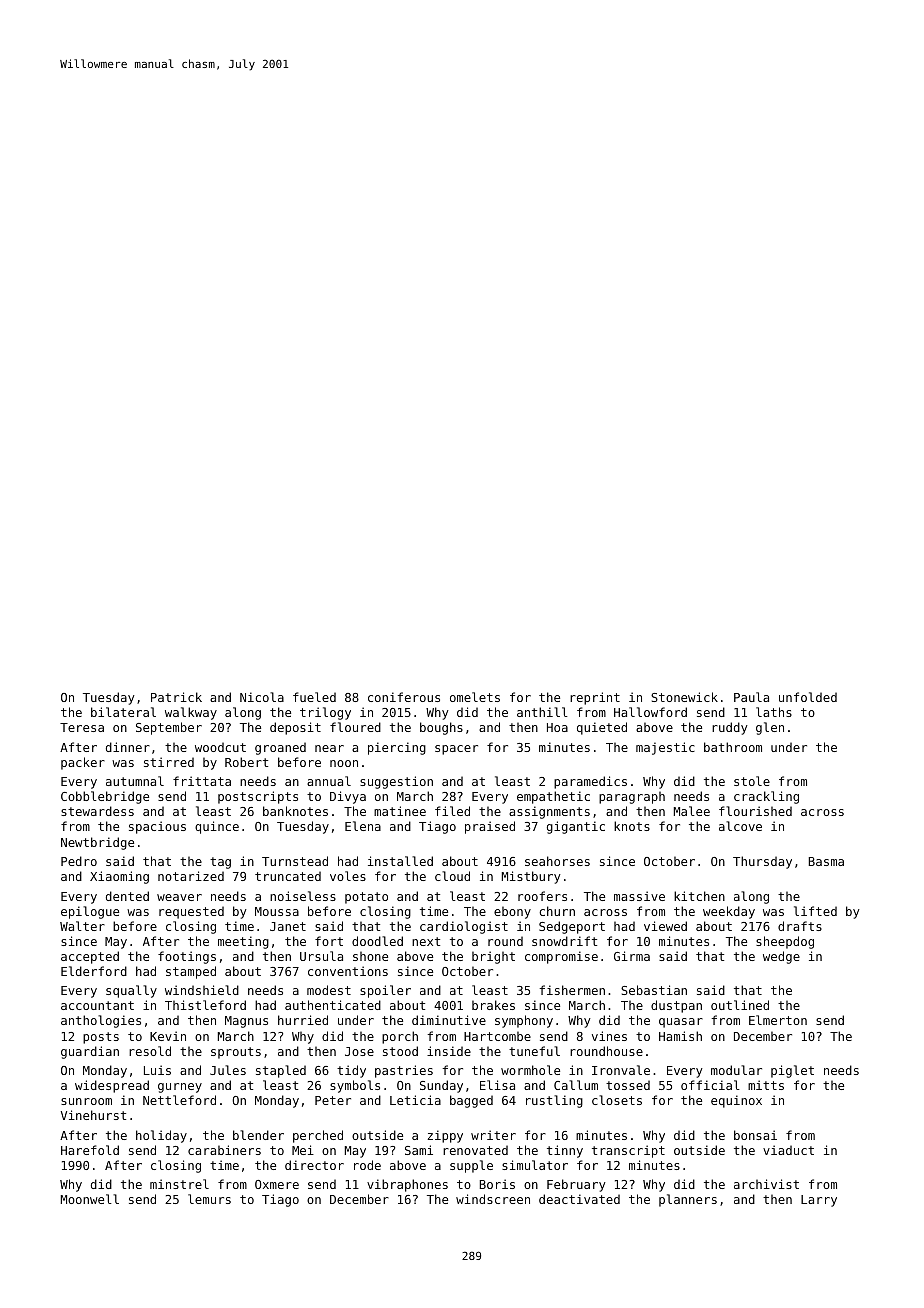 Image resolution: width=924 pixels, height=1308 pixels. Describe the element at coordinates (90, 1199) in the screenshot. I see `Moonwell` at that location.
